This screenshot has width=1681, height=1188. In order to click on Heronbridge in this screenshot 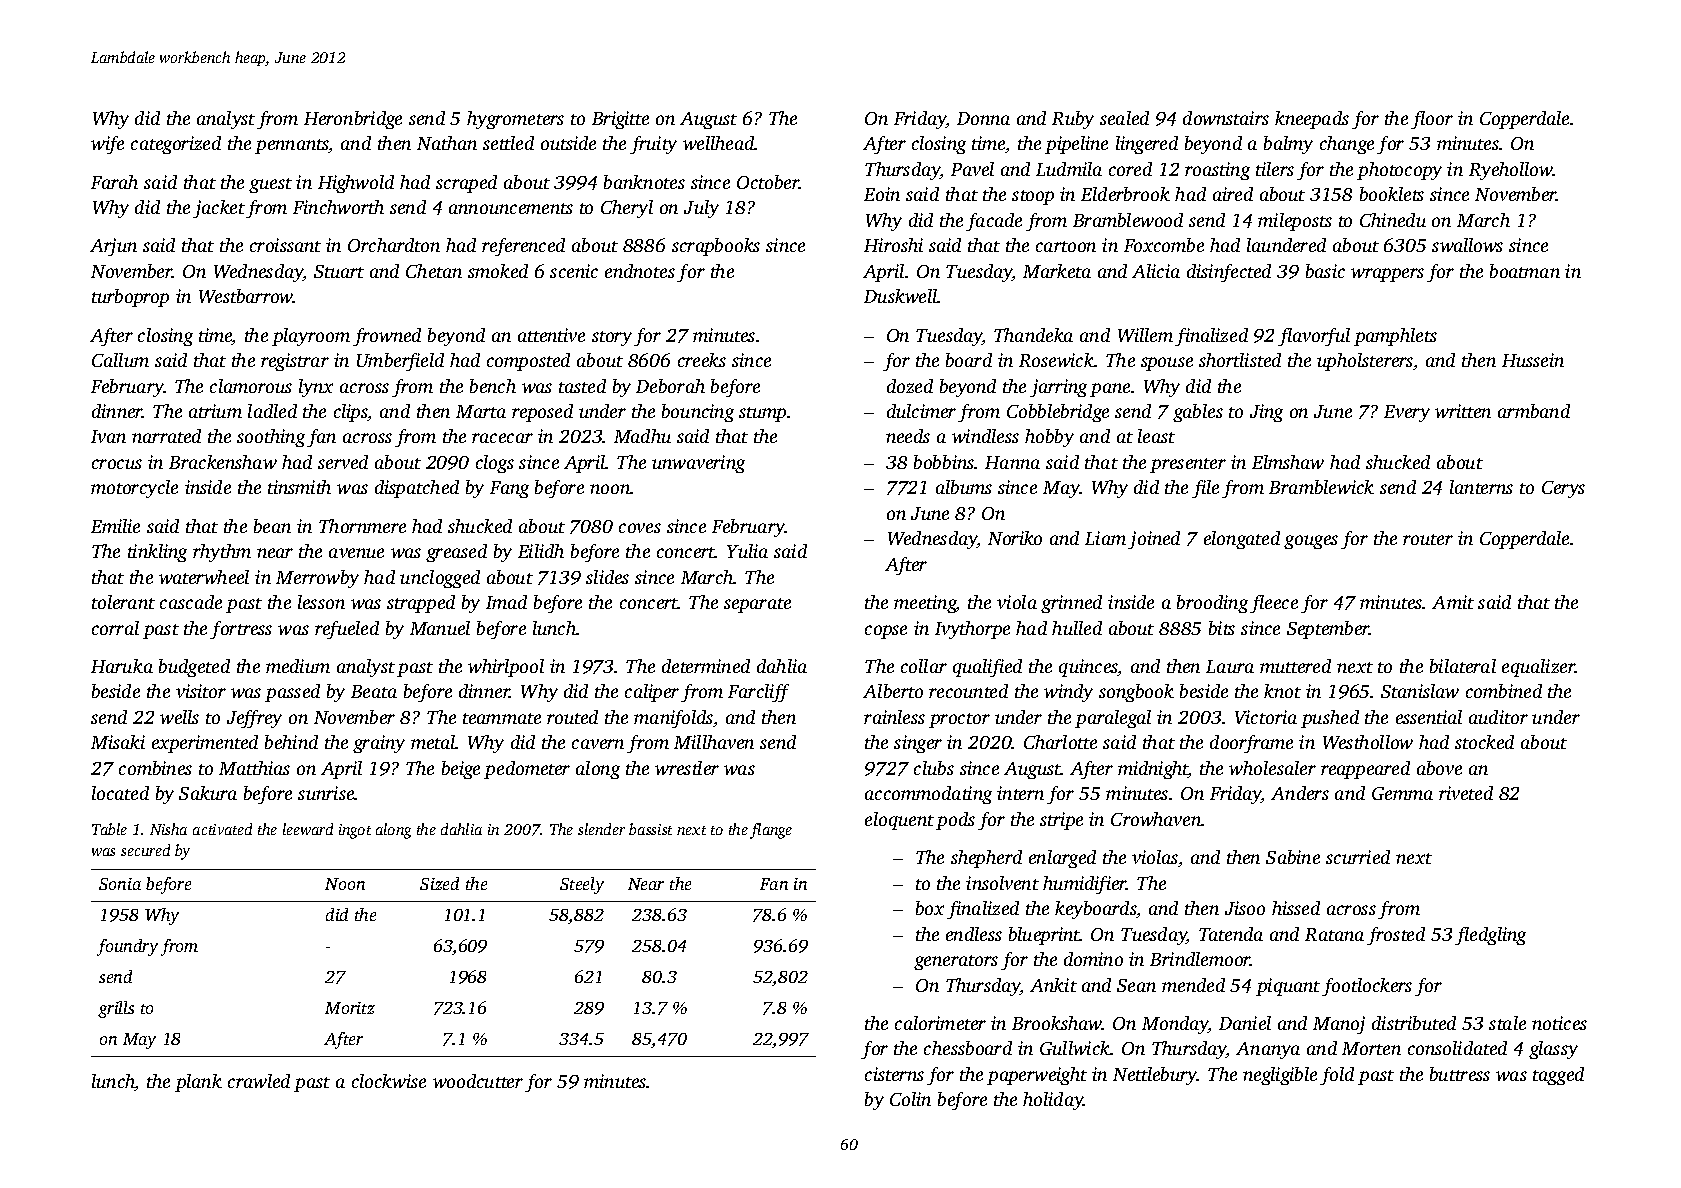, I will do `click(353, 120)`.
